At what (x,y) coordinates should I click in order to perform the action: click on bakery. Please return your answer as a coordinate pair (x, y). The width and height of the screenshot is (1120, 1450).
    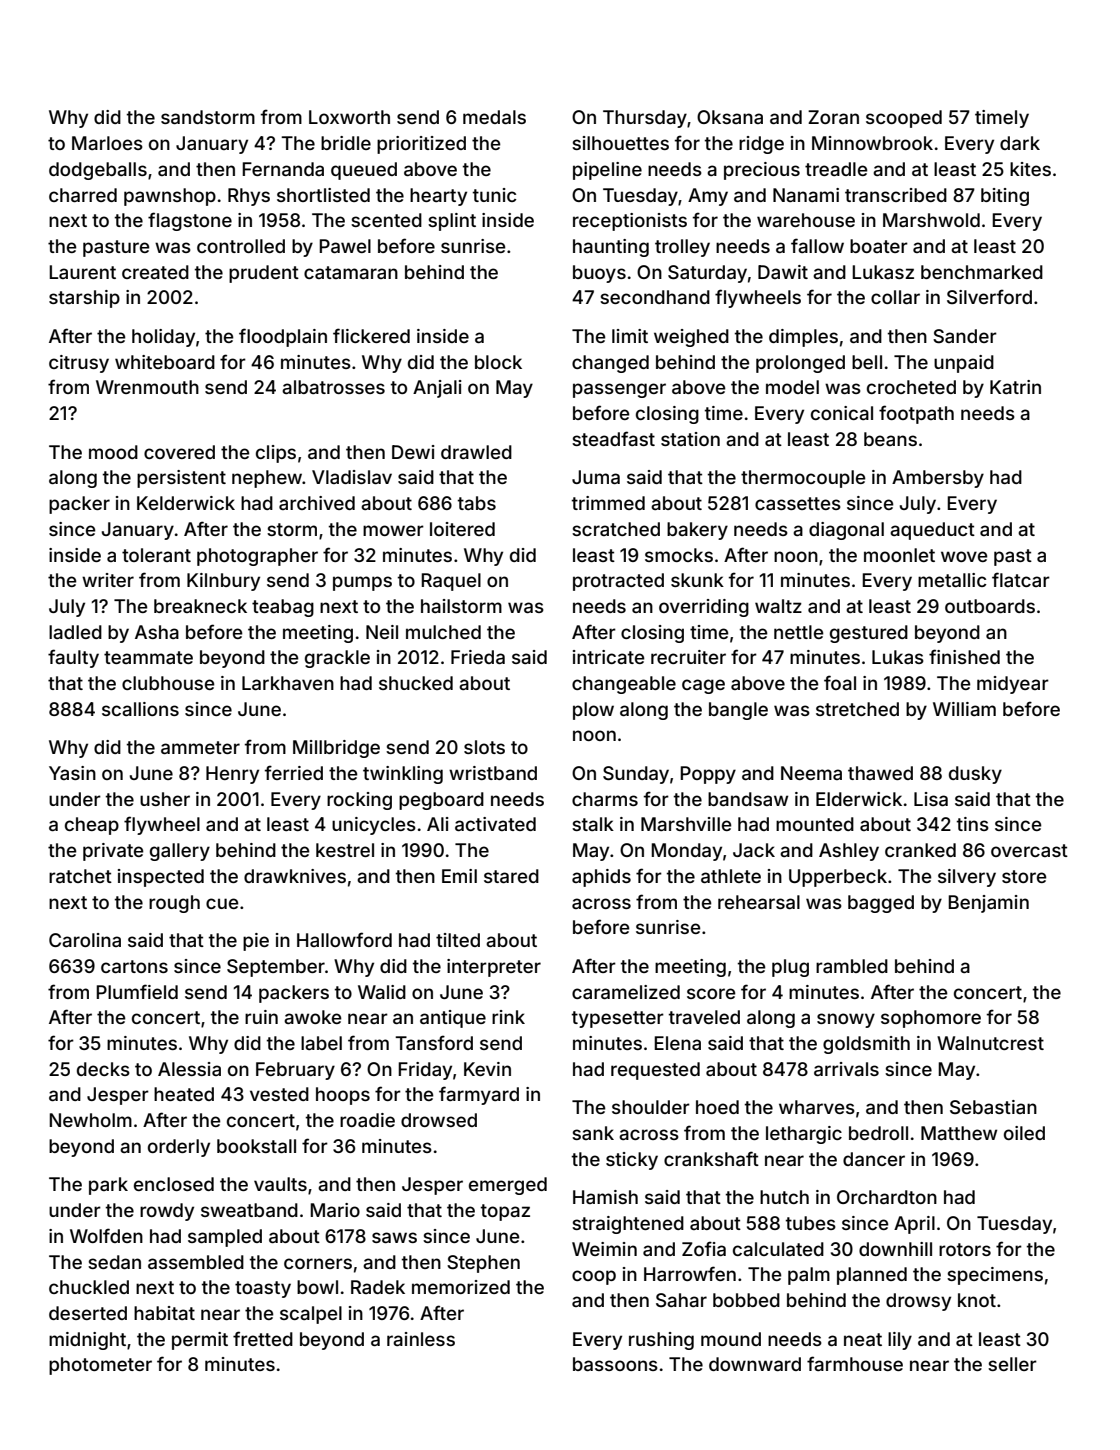
    Looking at the image, I should click on (697, 531).
